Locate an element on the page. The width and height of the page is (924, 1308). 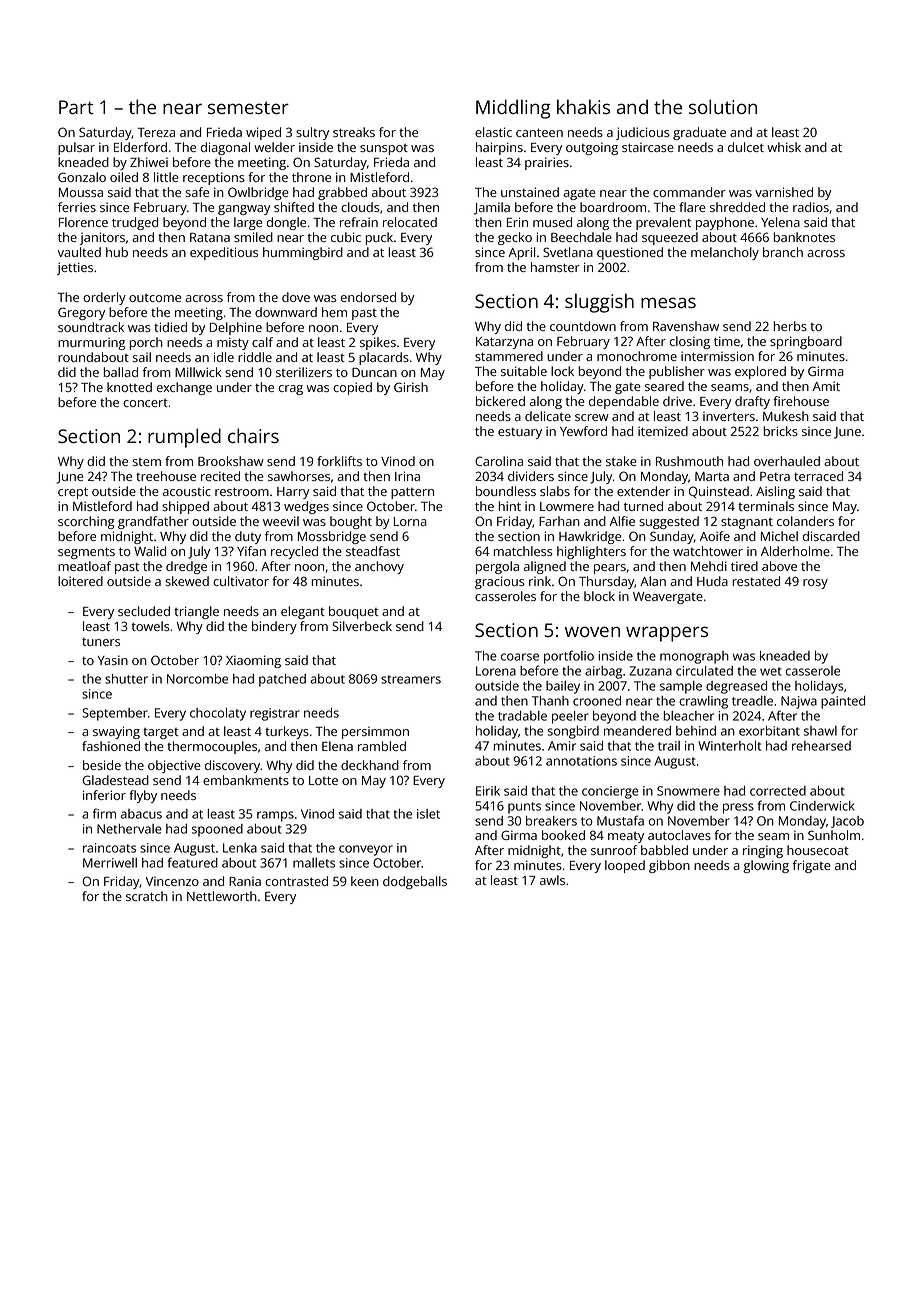
bickered is located at coordinates (500, 401).
